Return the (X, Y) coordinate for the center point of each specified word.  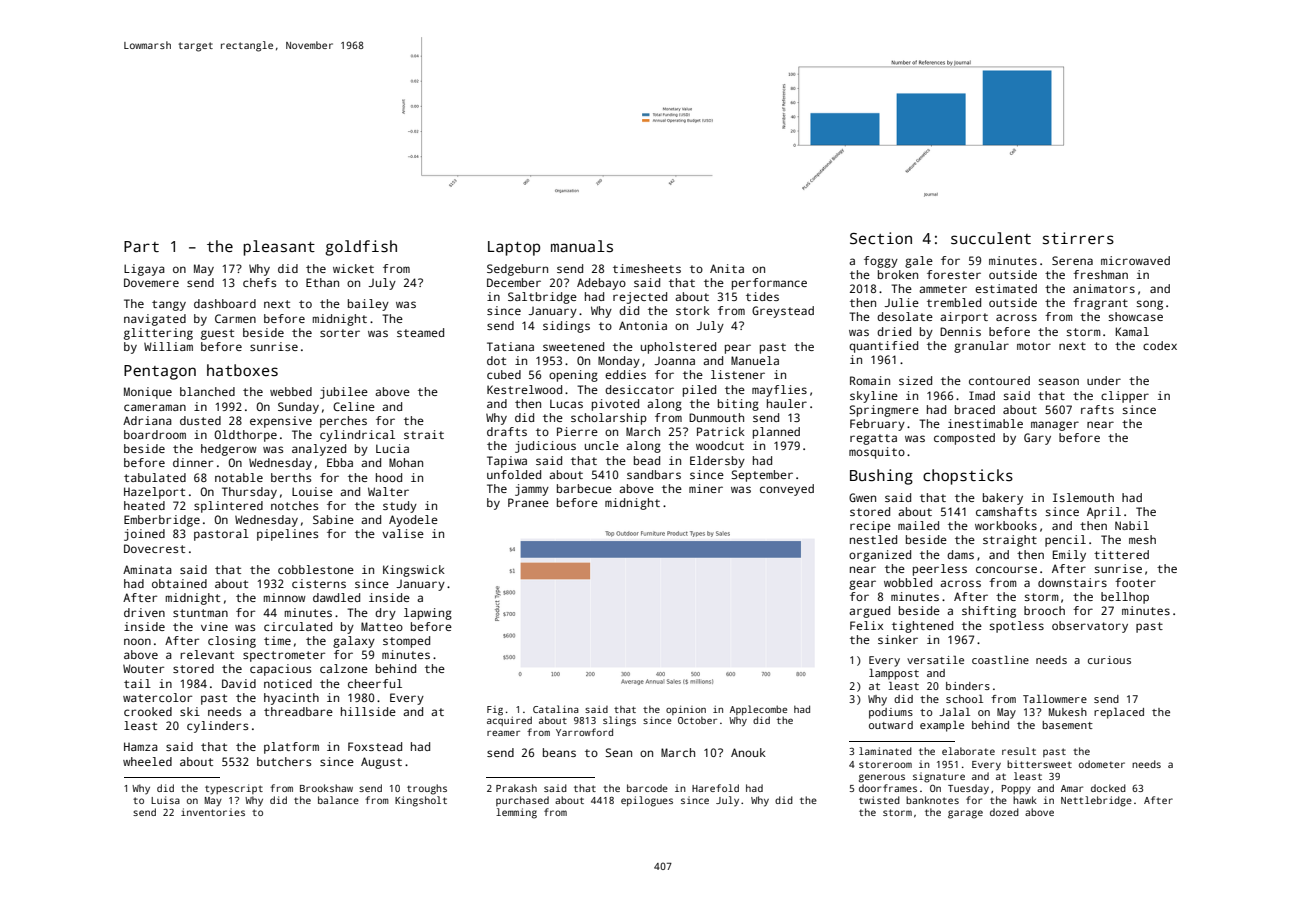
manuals (582, 246)
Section (881, 238)
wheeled (147, 761)
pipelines (287, 535)
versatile (935, 660)
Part (141, 246)
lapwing (428, 614)
